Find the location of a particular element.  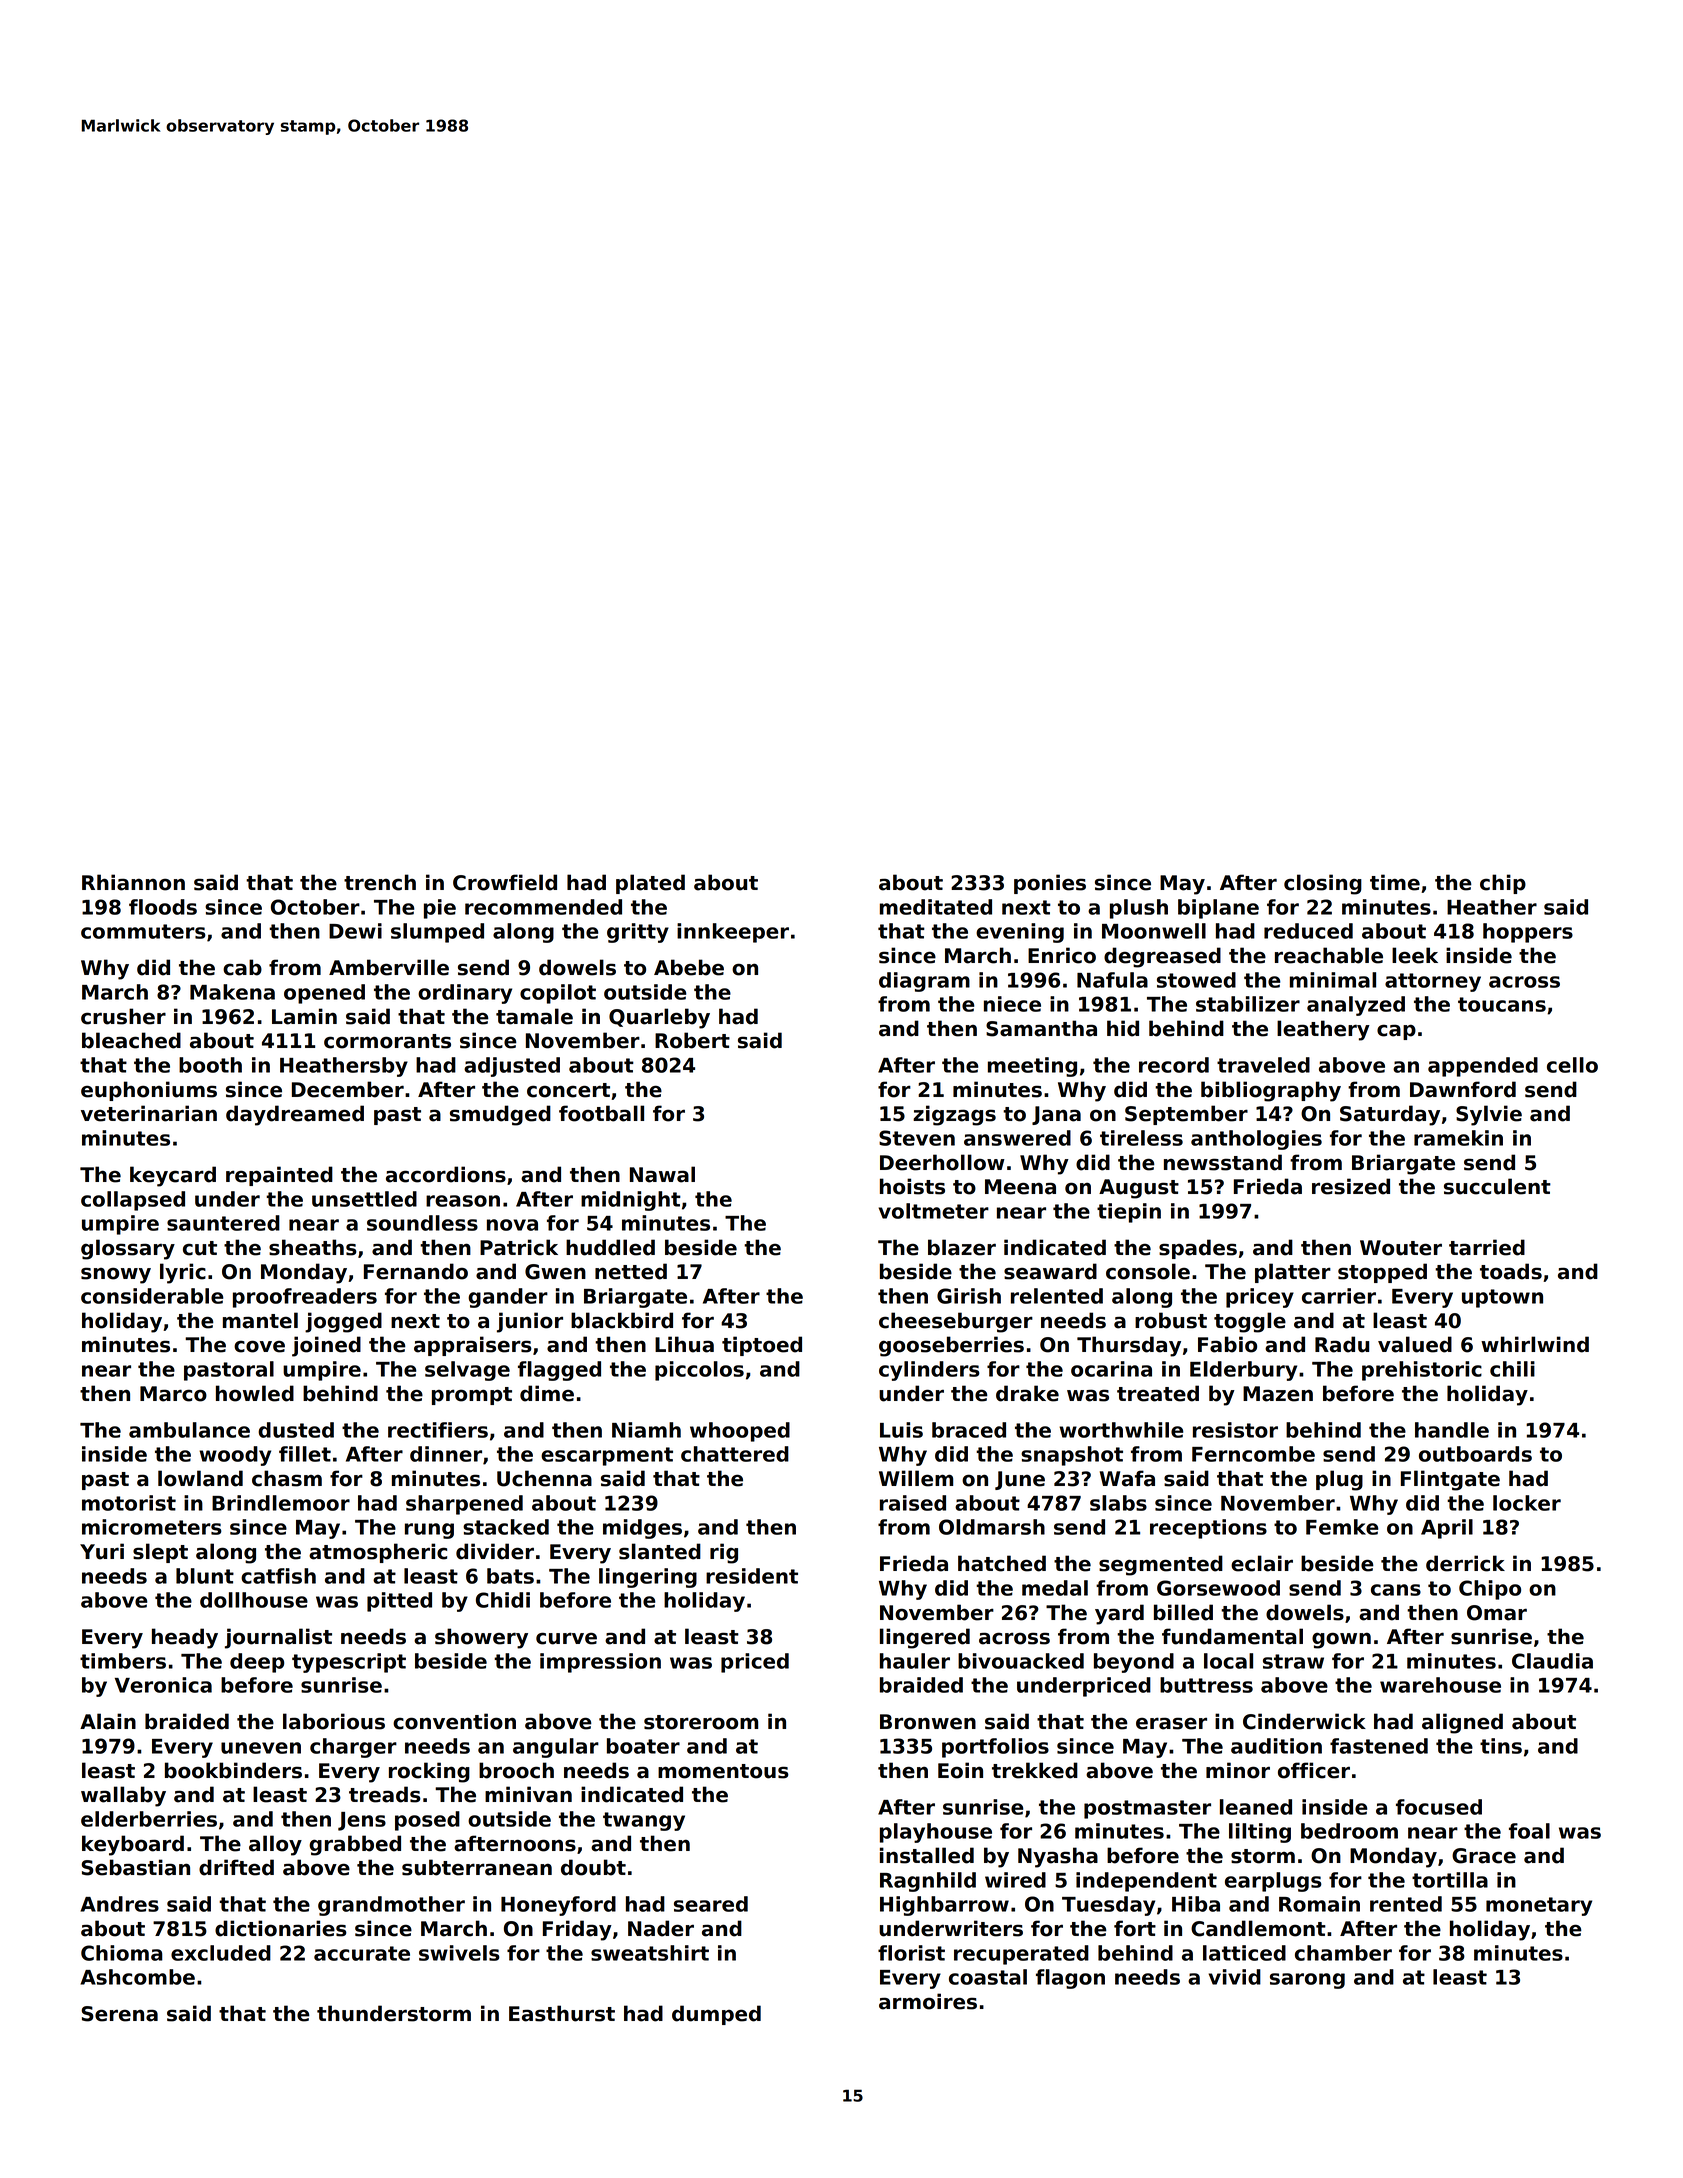

prompt is located at coordinates (472, 1396).
